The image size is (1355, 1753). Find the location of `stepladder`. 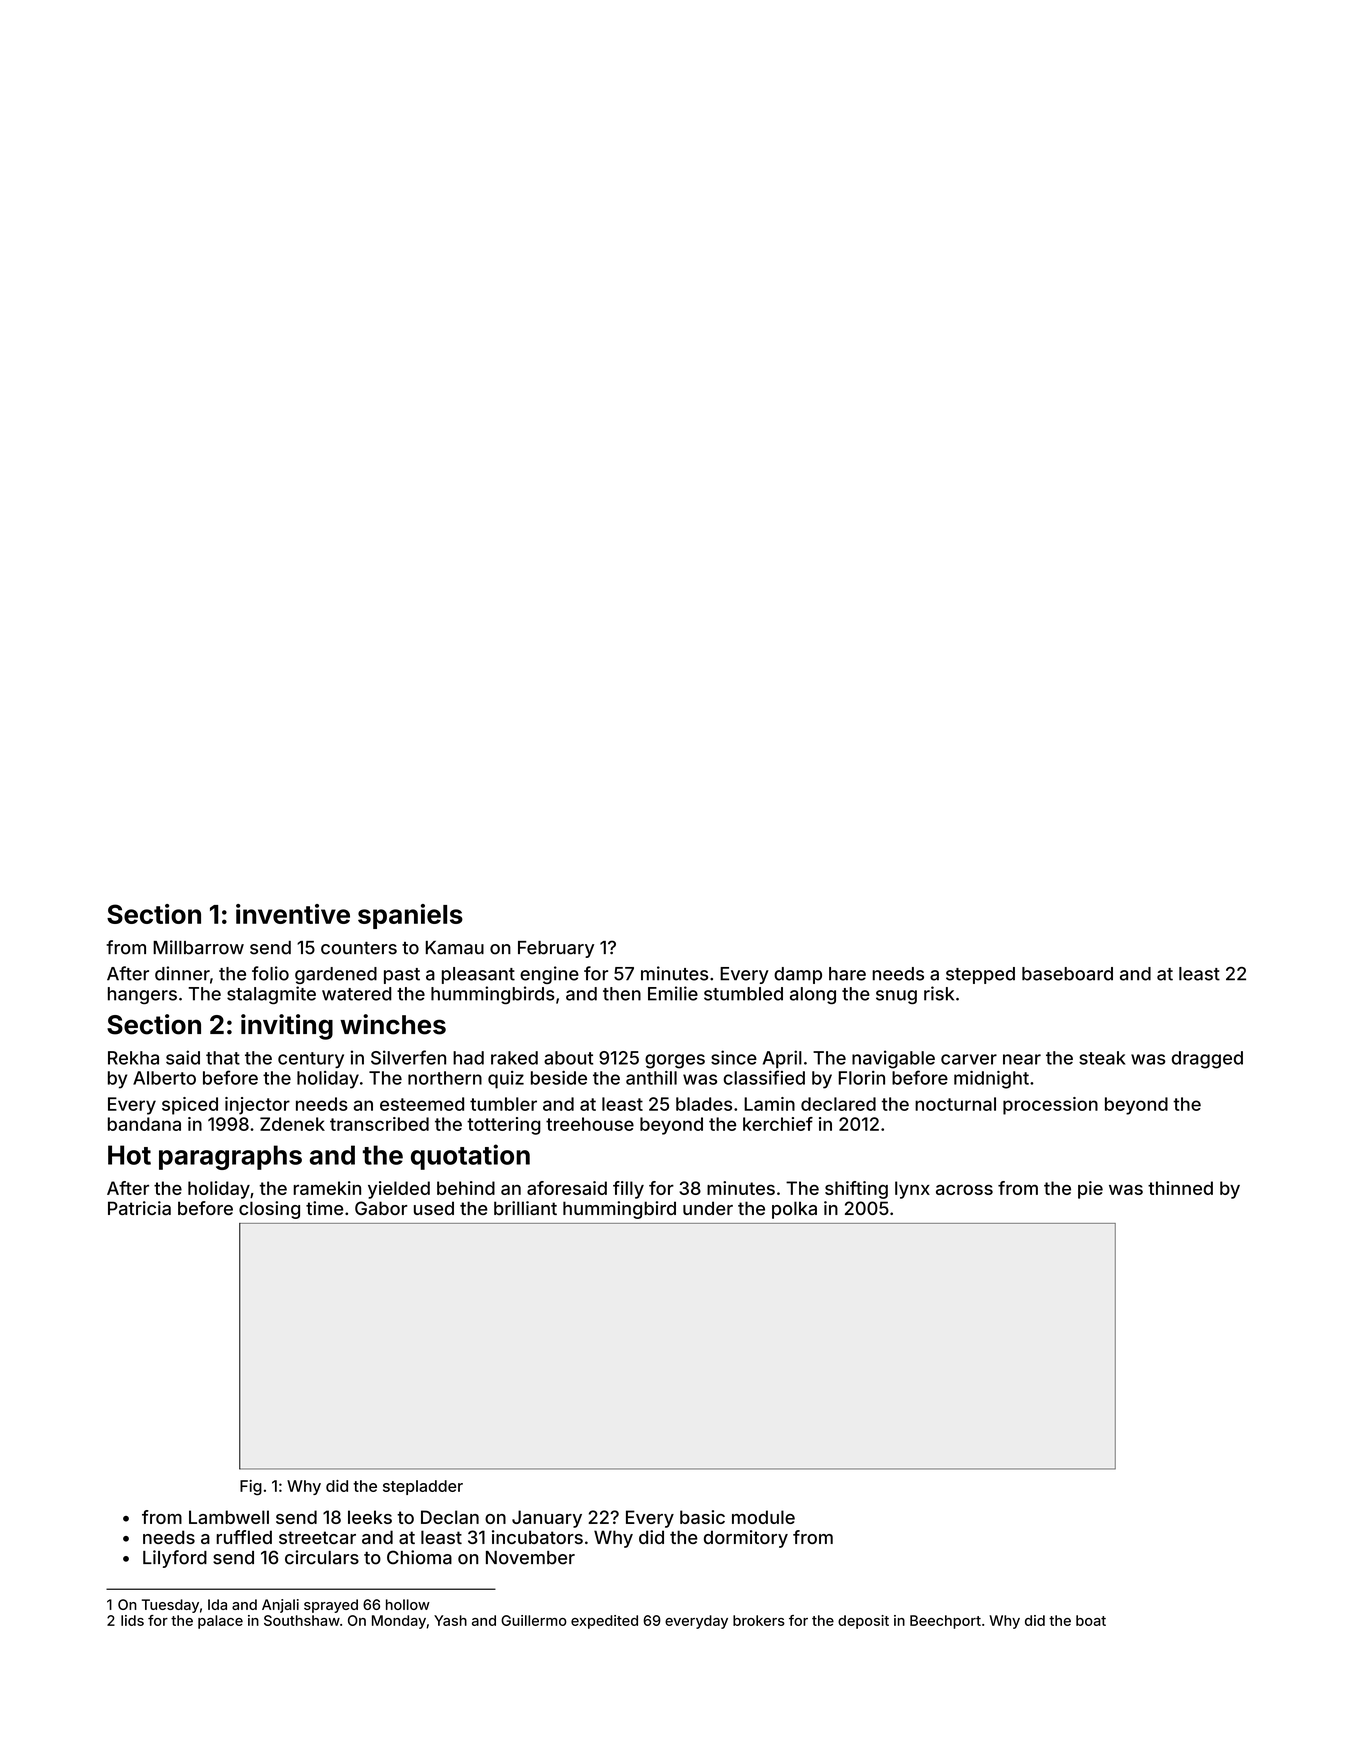

stepladder is located at coordinates (423, 1487).
